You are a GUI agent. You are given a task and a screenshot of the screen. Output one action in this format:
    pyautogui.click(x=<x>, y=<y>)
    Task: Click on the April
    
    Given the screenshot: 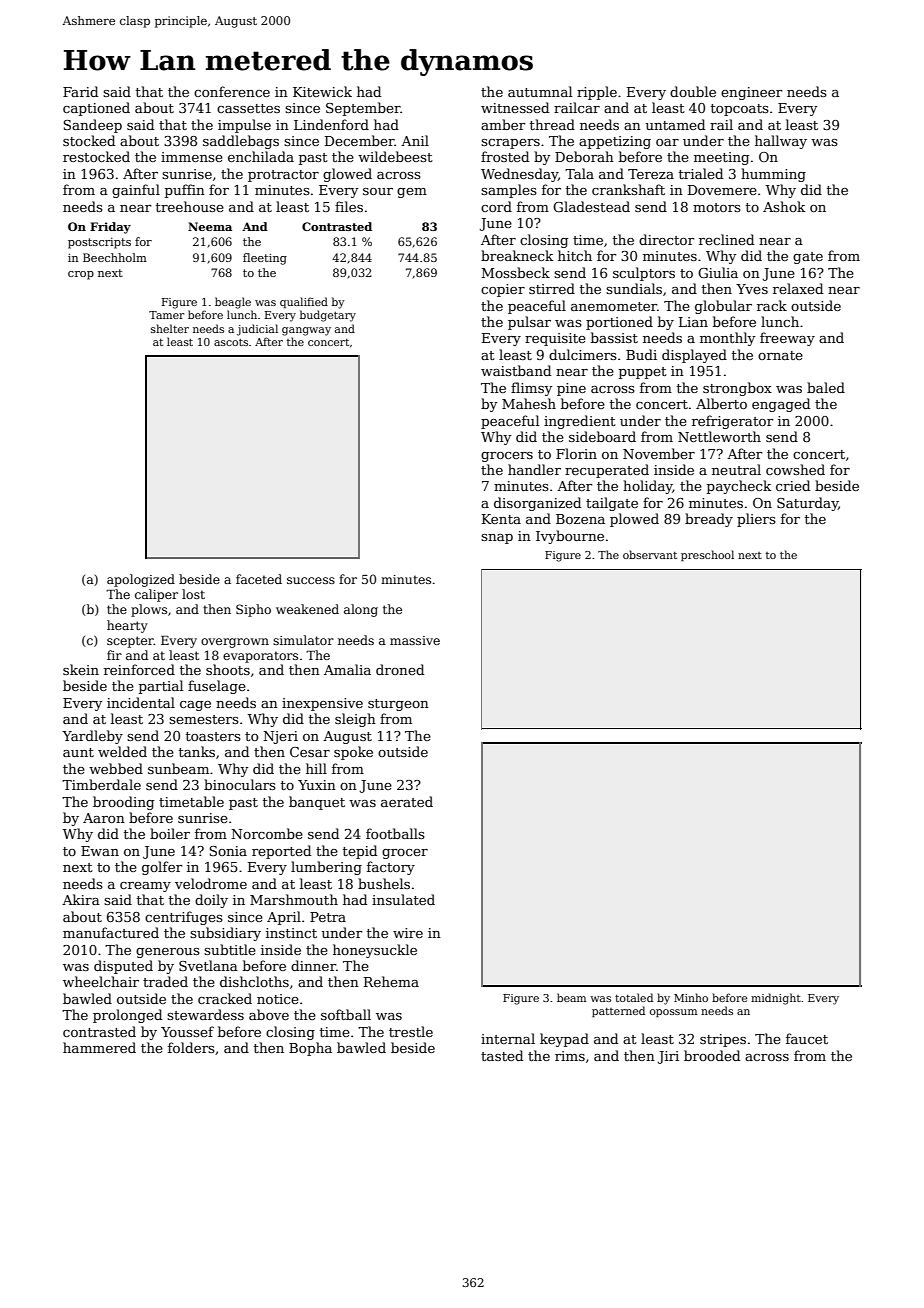 What is the action you would take?
    pyautogui.click(x=284, y=918)
